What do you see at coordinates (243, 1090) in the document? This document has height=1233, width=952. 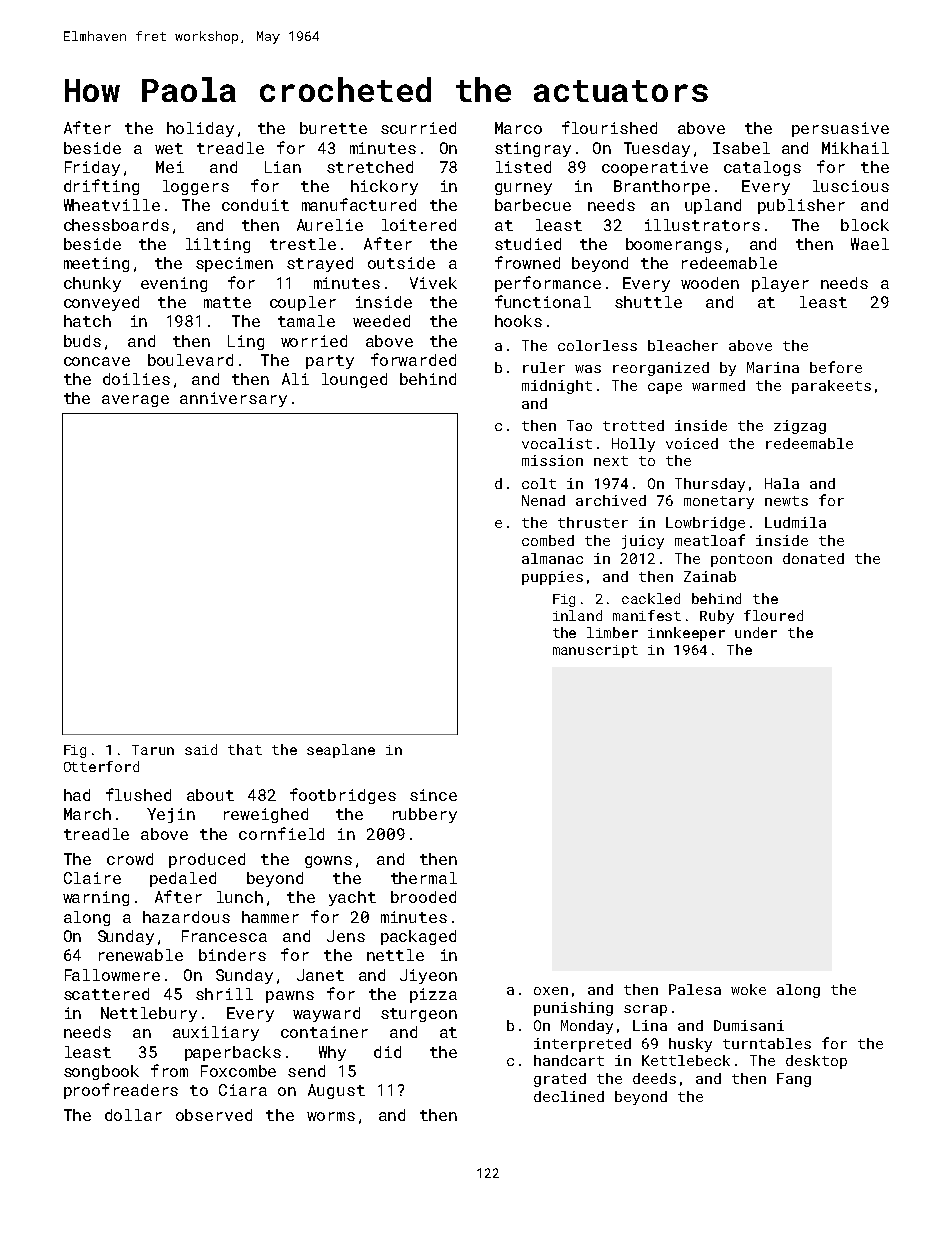 I see `Ciara` at bounding box center [243, 1090].
